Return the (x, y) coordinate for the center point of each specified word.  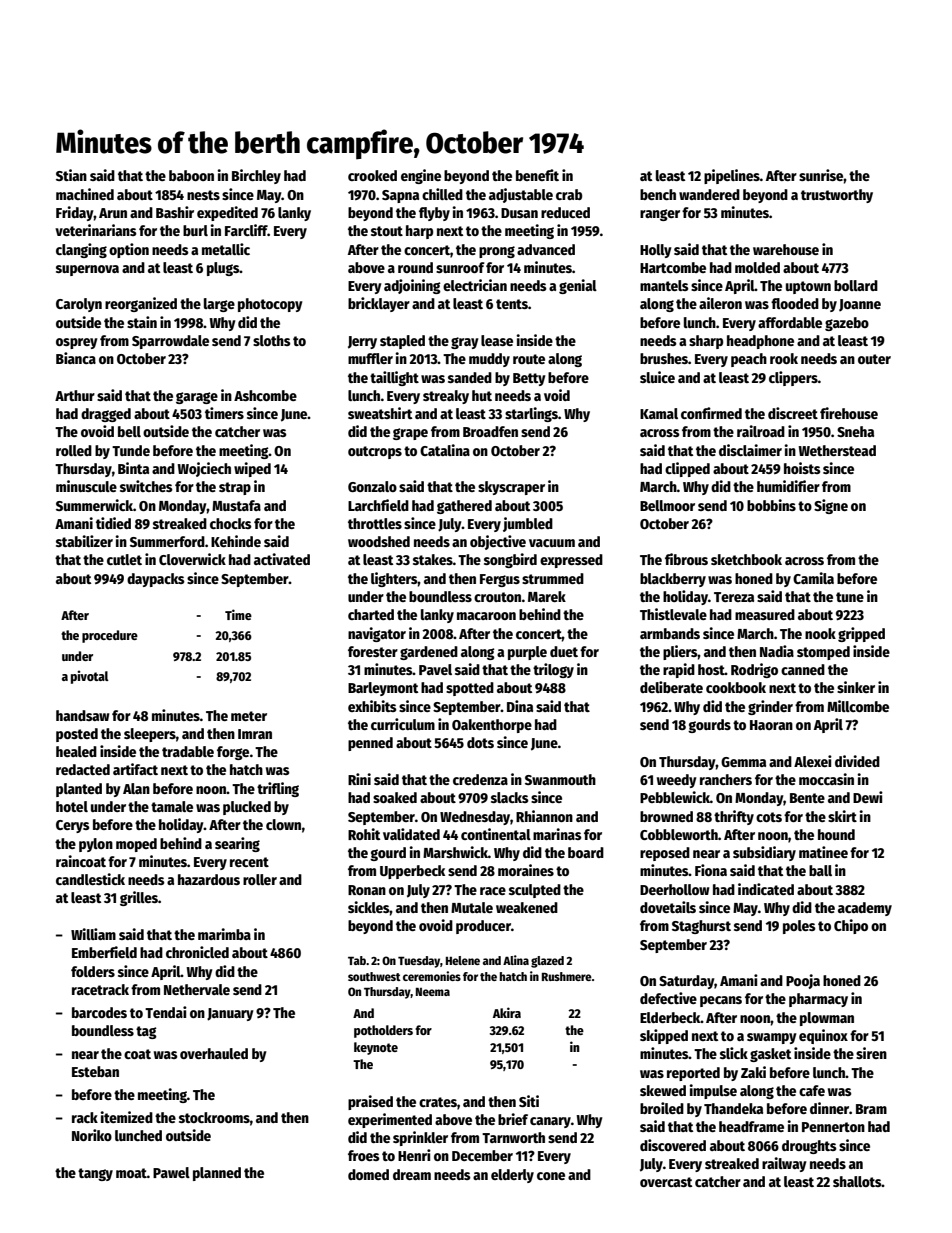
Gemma (743, 762)
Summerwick (94, 505)
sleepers (150, 735)
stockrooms (214, 1117)
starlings (531, 414)
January (230, 1014)
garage (197, 398)
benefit (537, 175)
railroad (761, 431)
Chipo (851, 926)
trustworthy (837, 196)
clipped (687, 469)
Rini (359, 779)
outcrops (375, 452)
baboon (191, 175)
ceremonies (432, 976)
